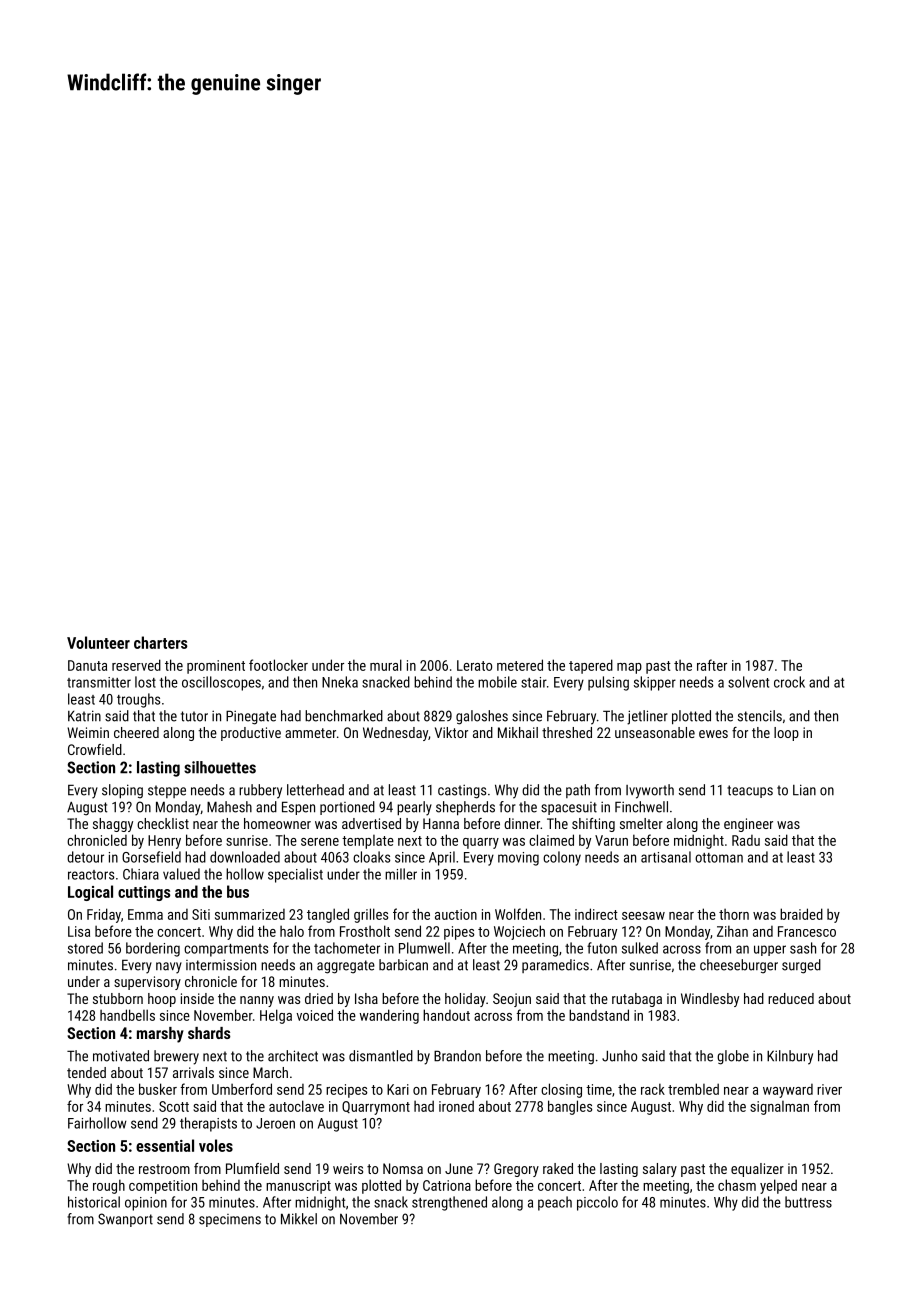 This screenshot has width=924, height=1308. Describe the element at coordinates (666, 857) in the screenshot. I see `artisanal` at that location.
